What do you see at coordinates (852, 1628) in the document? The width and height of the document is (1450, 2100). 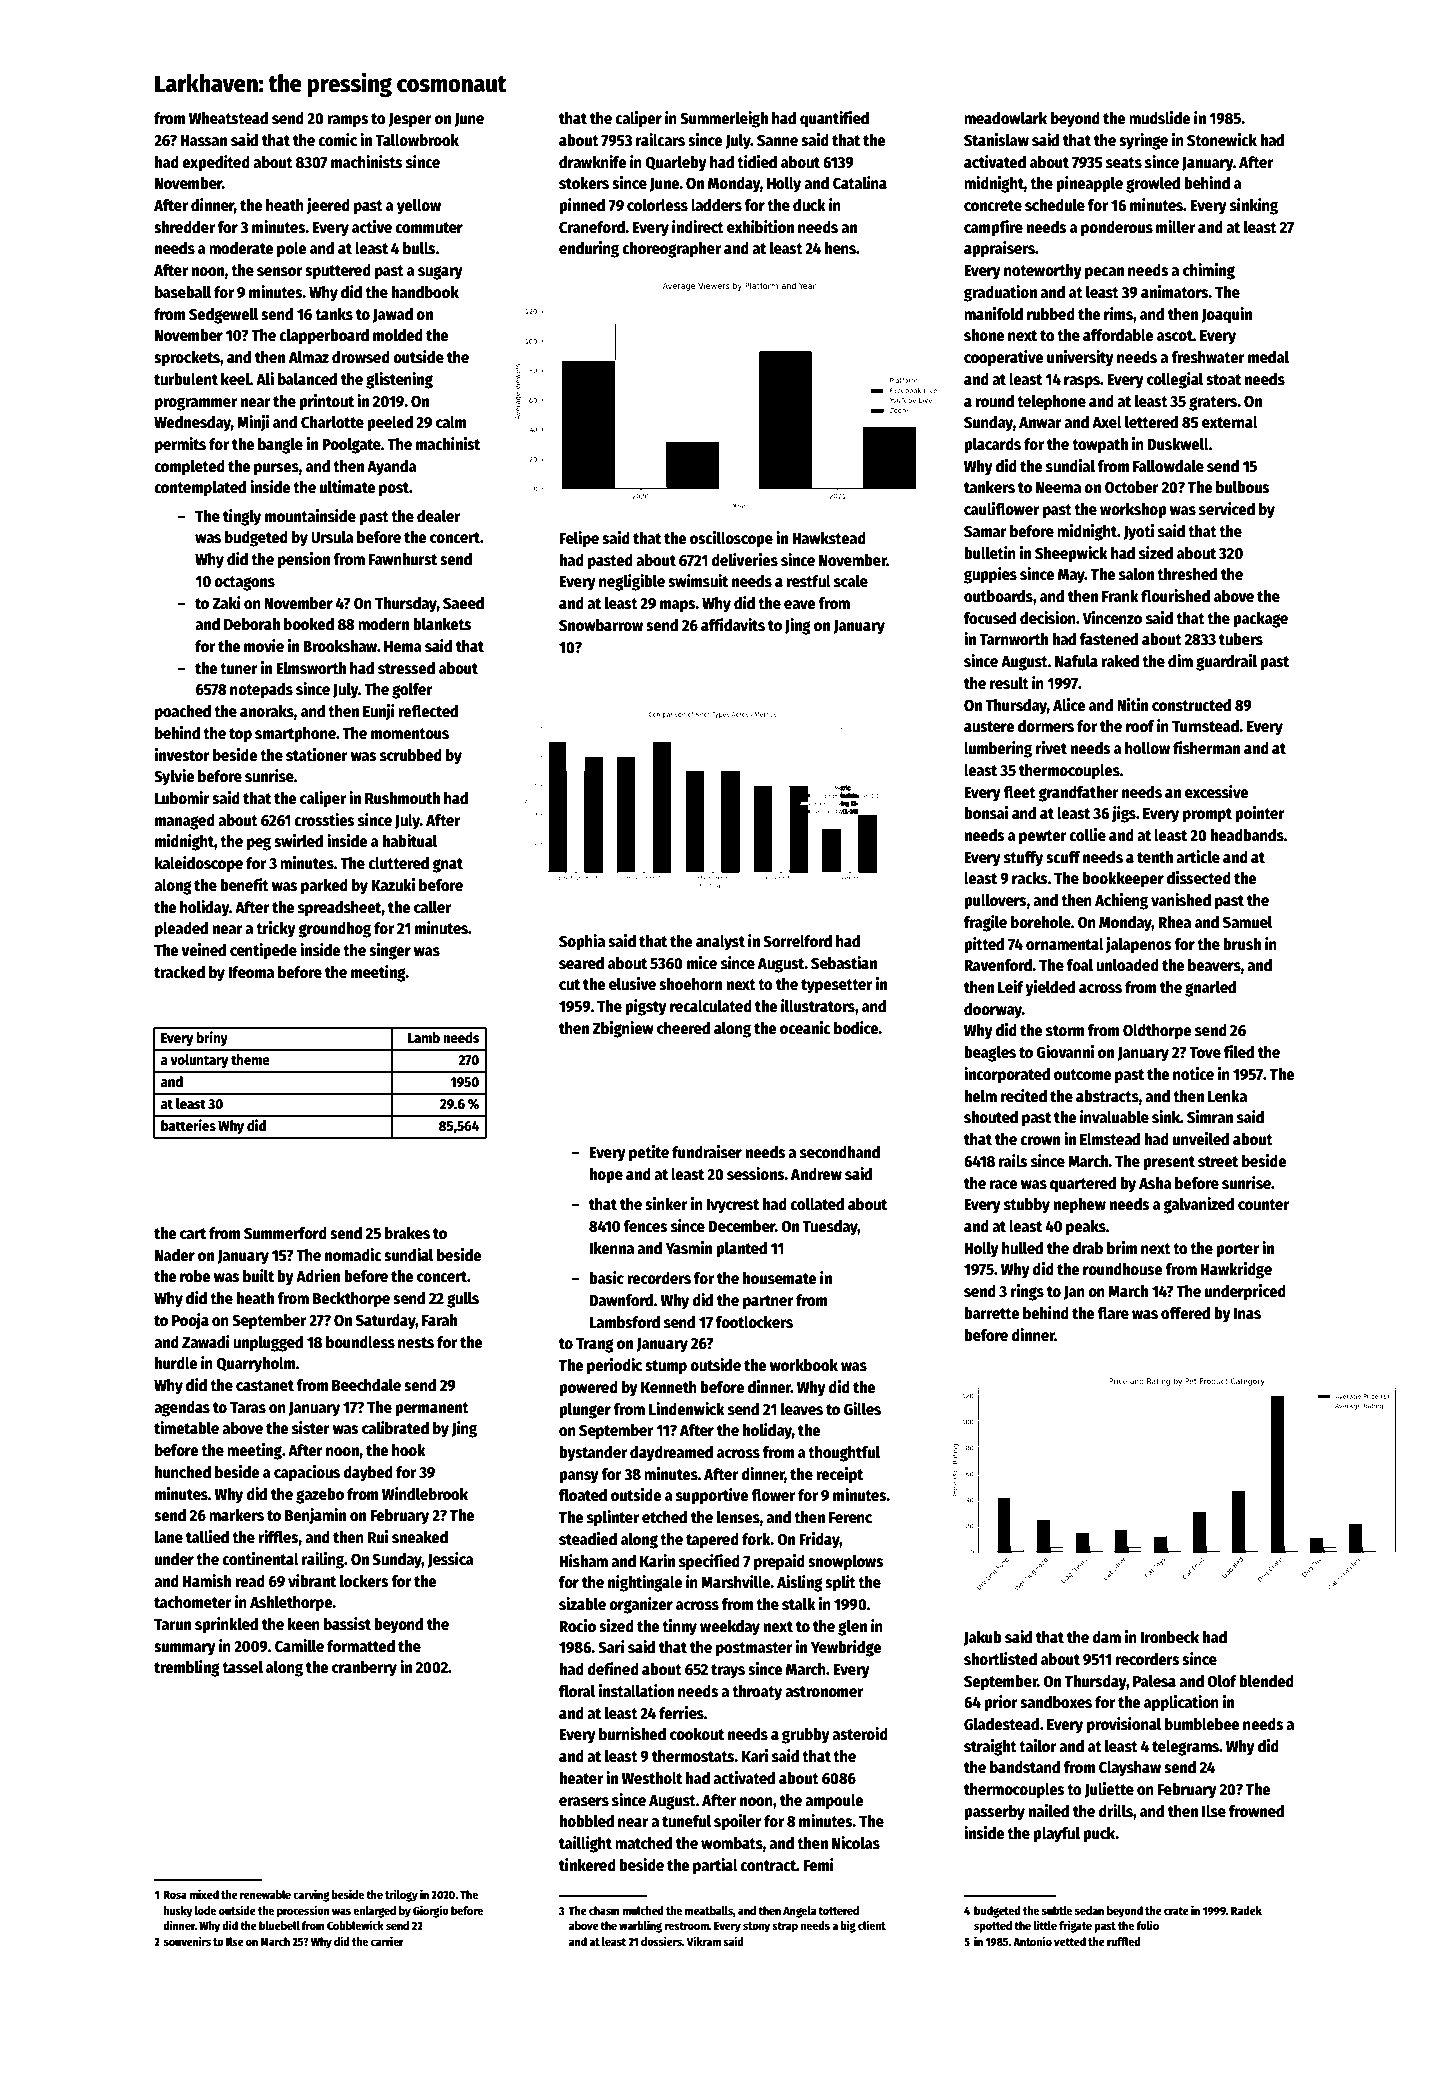 I see `glen` at bounding box center [852, 1628].
